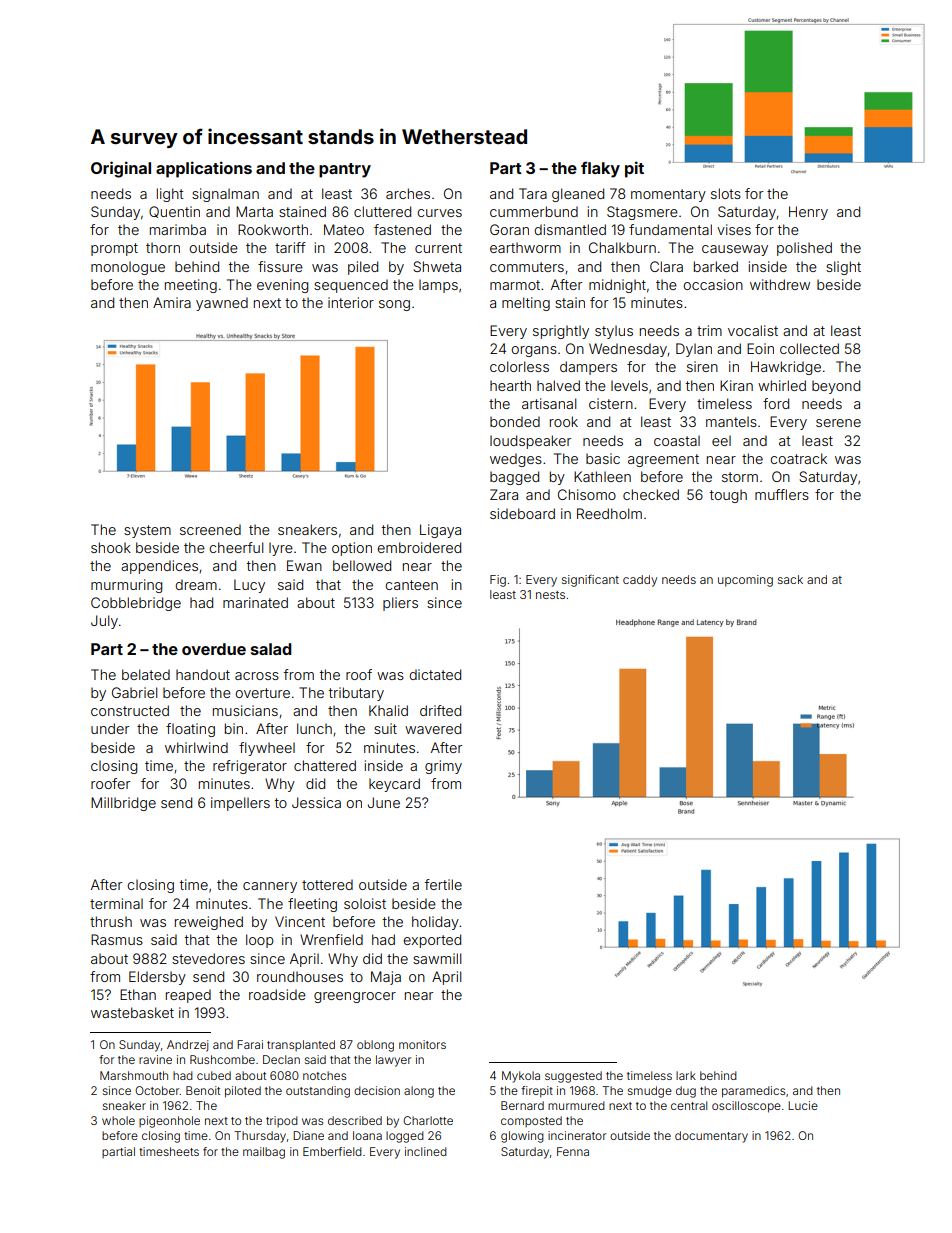  What do you see at coordinates (808, 213) in the screenshot?
I see `Henry` at bounding box center [808, 213].
